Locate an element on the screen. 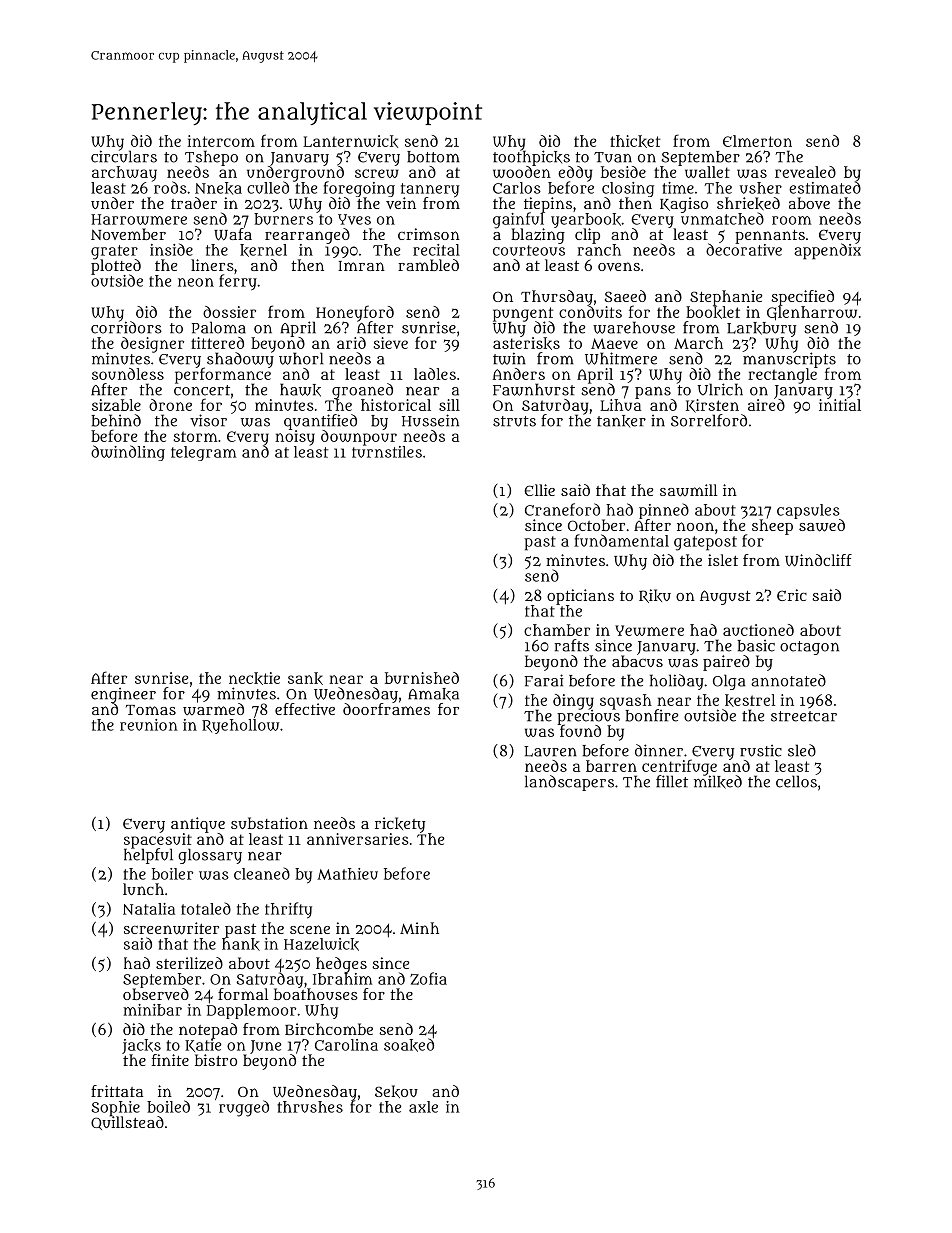 The height and width of the screenshot is (1233, 952). noisy is located at coordinates (295, 438).
